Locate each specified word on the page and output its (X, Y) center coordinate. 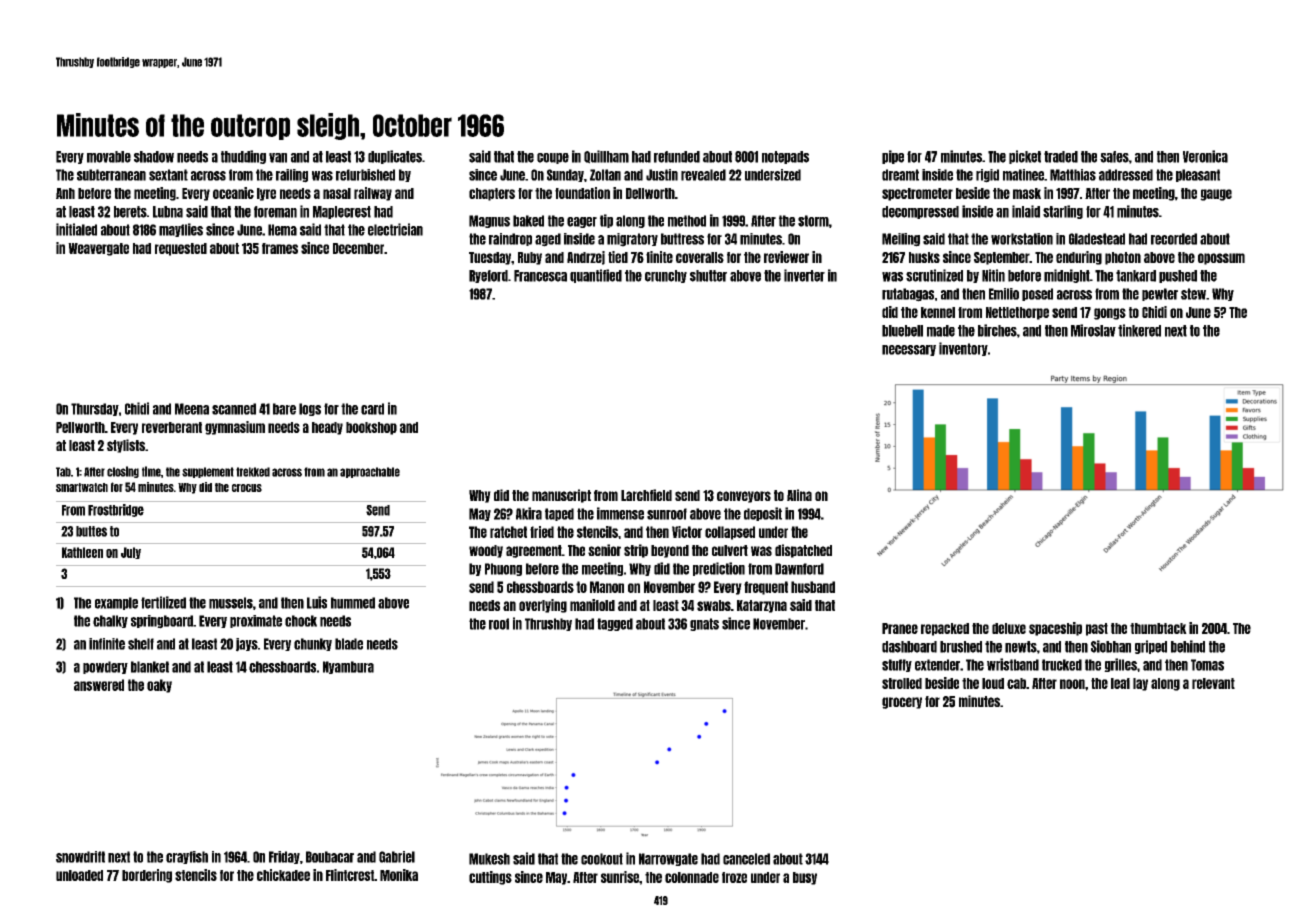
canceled (746, 859)
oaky (159, 686)
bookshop (371, 428)
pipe (893, 157)
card (372, 409)
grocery (902, 703)
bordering (147, 876)
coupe (553, 158)
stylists (126, 446)
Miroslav (1093, 330)
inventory (963, 349)
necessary (909, 350)
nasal (337, 193)
